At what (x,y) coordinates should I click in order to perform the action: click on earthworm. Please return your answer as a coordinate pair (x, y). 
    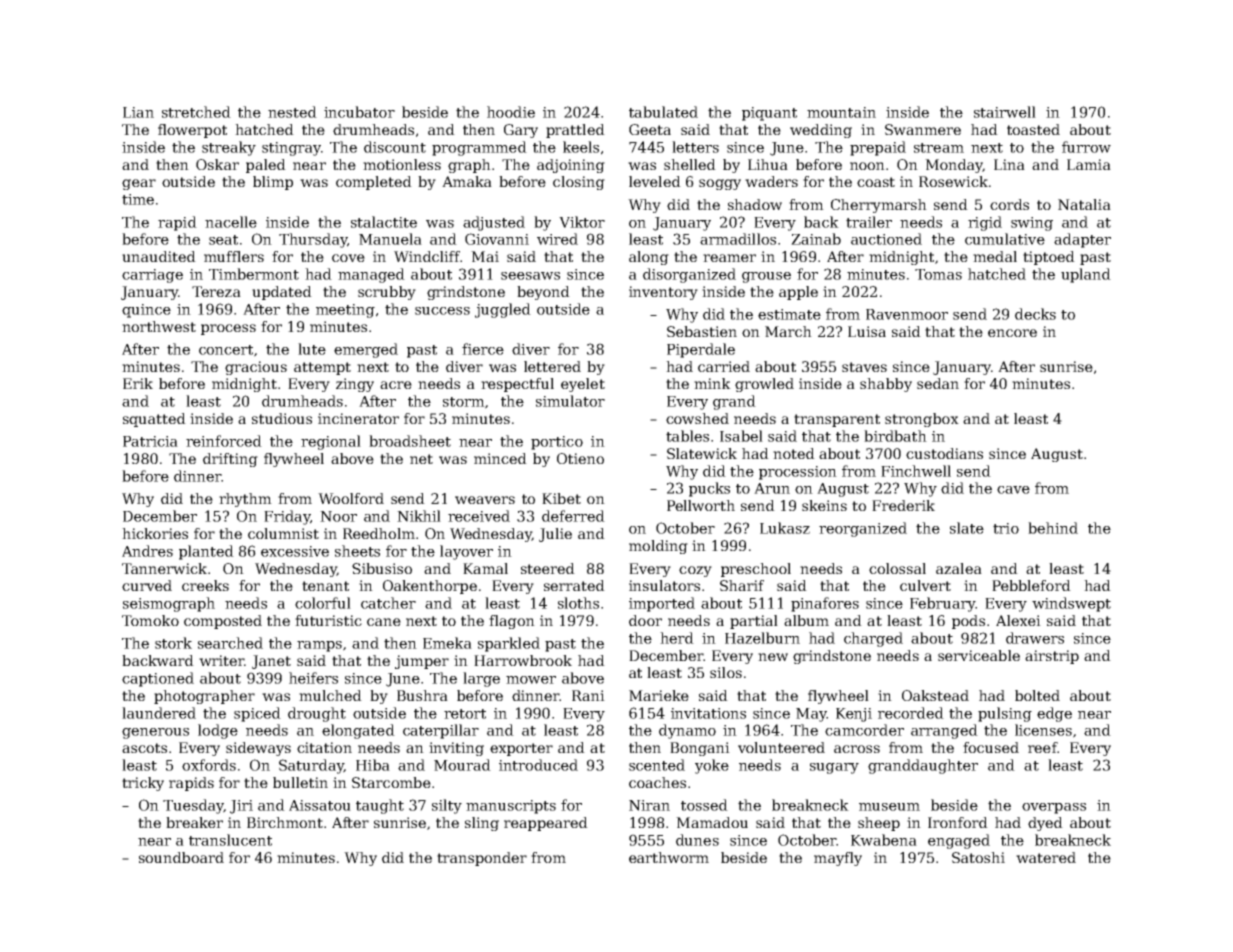
    Looking at the image, I should click on (669, 857).
